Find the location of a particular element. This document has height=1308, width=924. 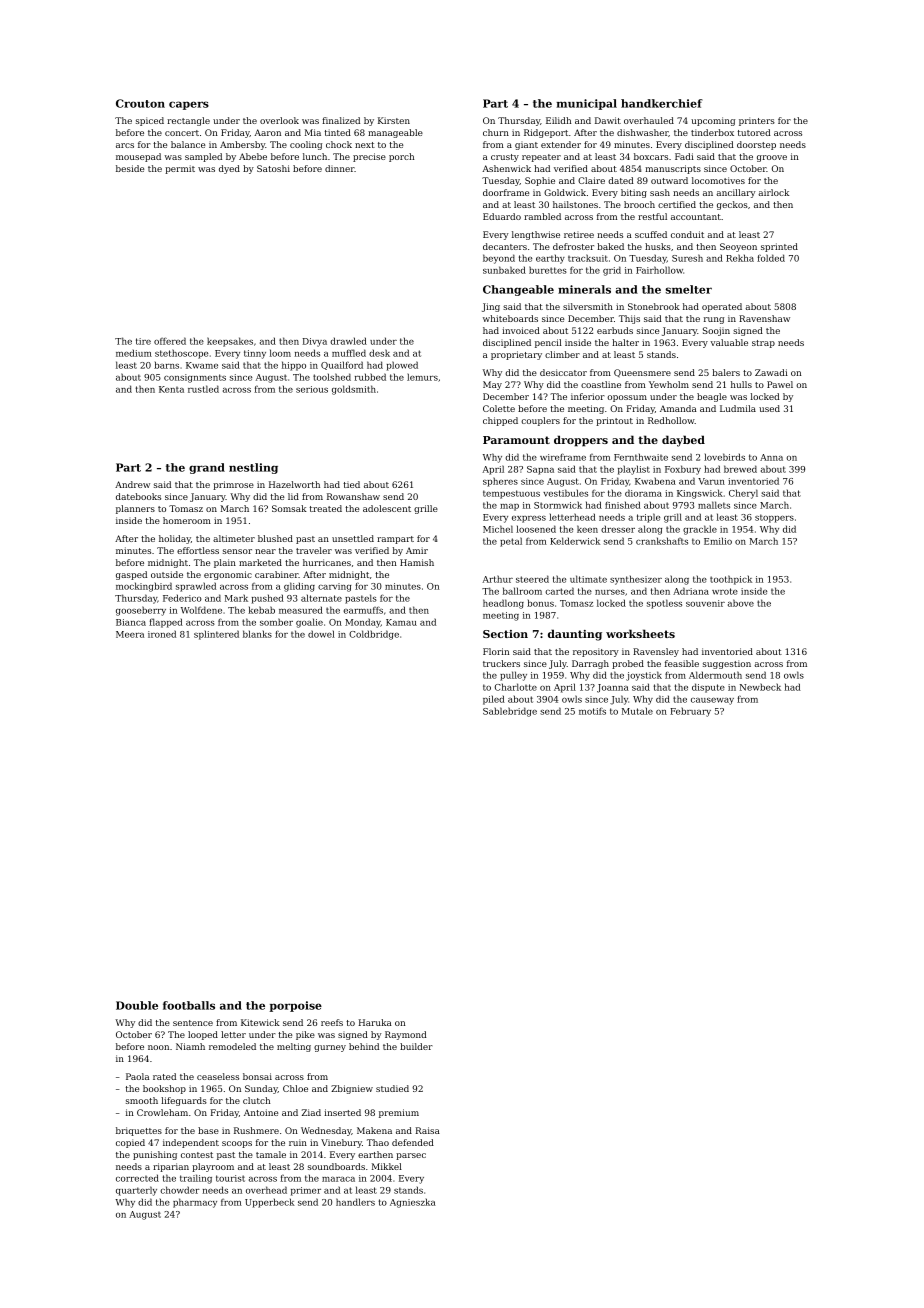

Kirsten is located at coordinates (394, 120).
